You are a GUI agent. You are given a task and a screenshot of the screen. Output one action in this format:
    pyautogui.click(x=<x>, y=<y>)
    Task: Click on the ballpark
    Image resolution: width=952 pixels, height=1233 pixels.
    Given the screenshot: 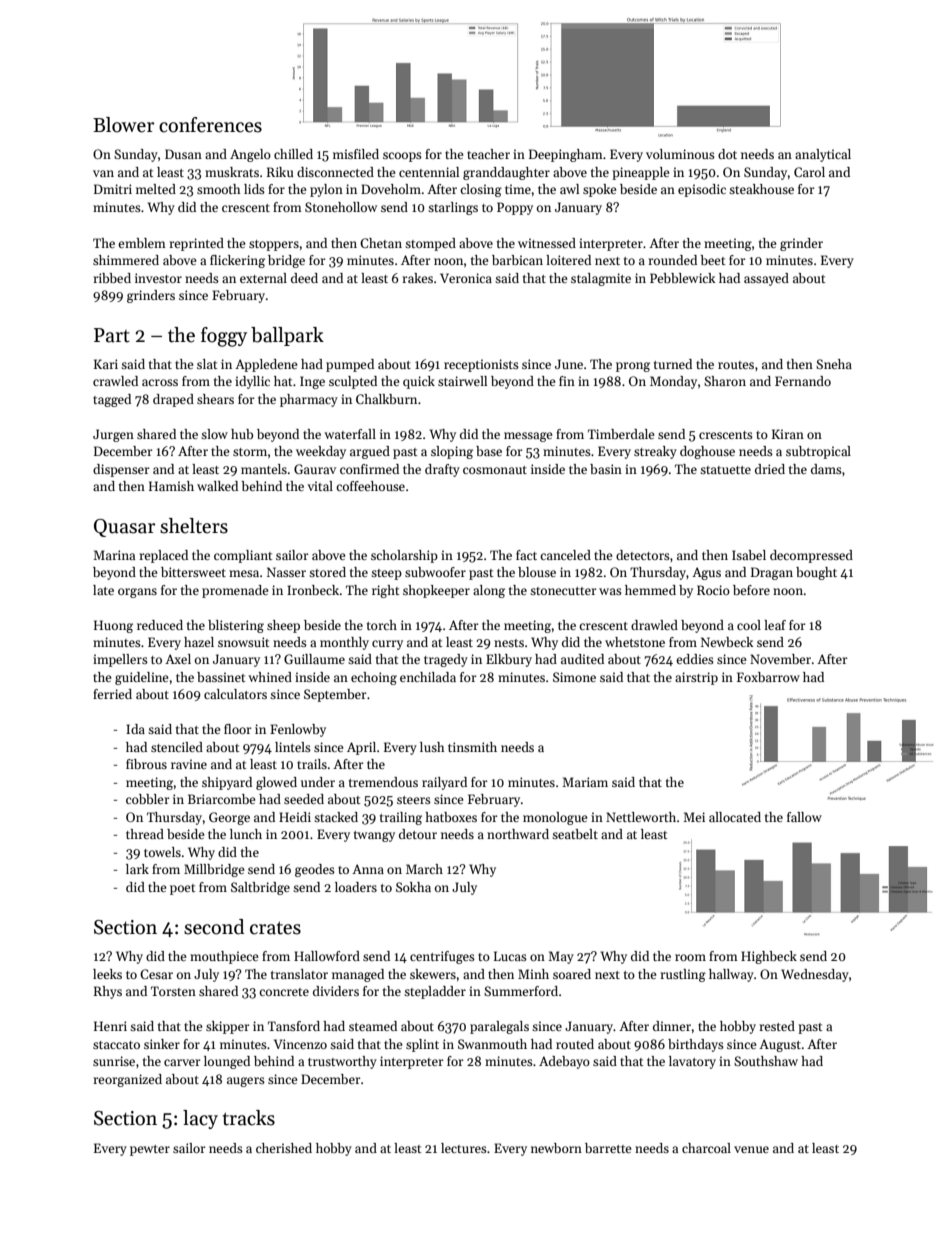 What is the action you would take?
    pyautogui.click(x=287, y=336)
